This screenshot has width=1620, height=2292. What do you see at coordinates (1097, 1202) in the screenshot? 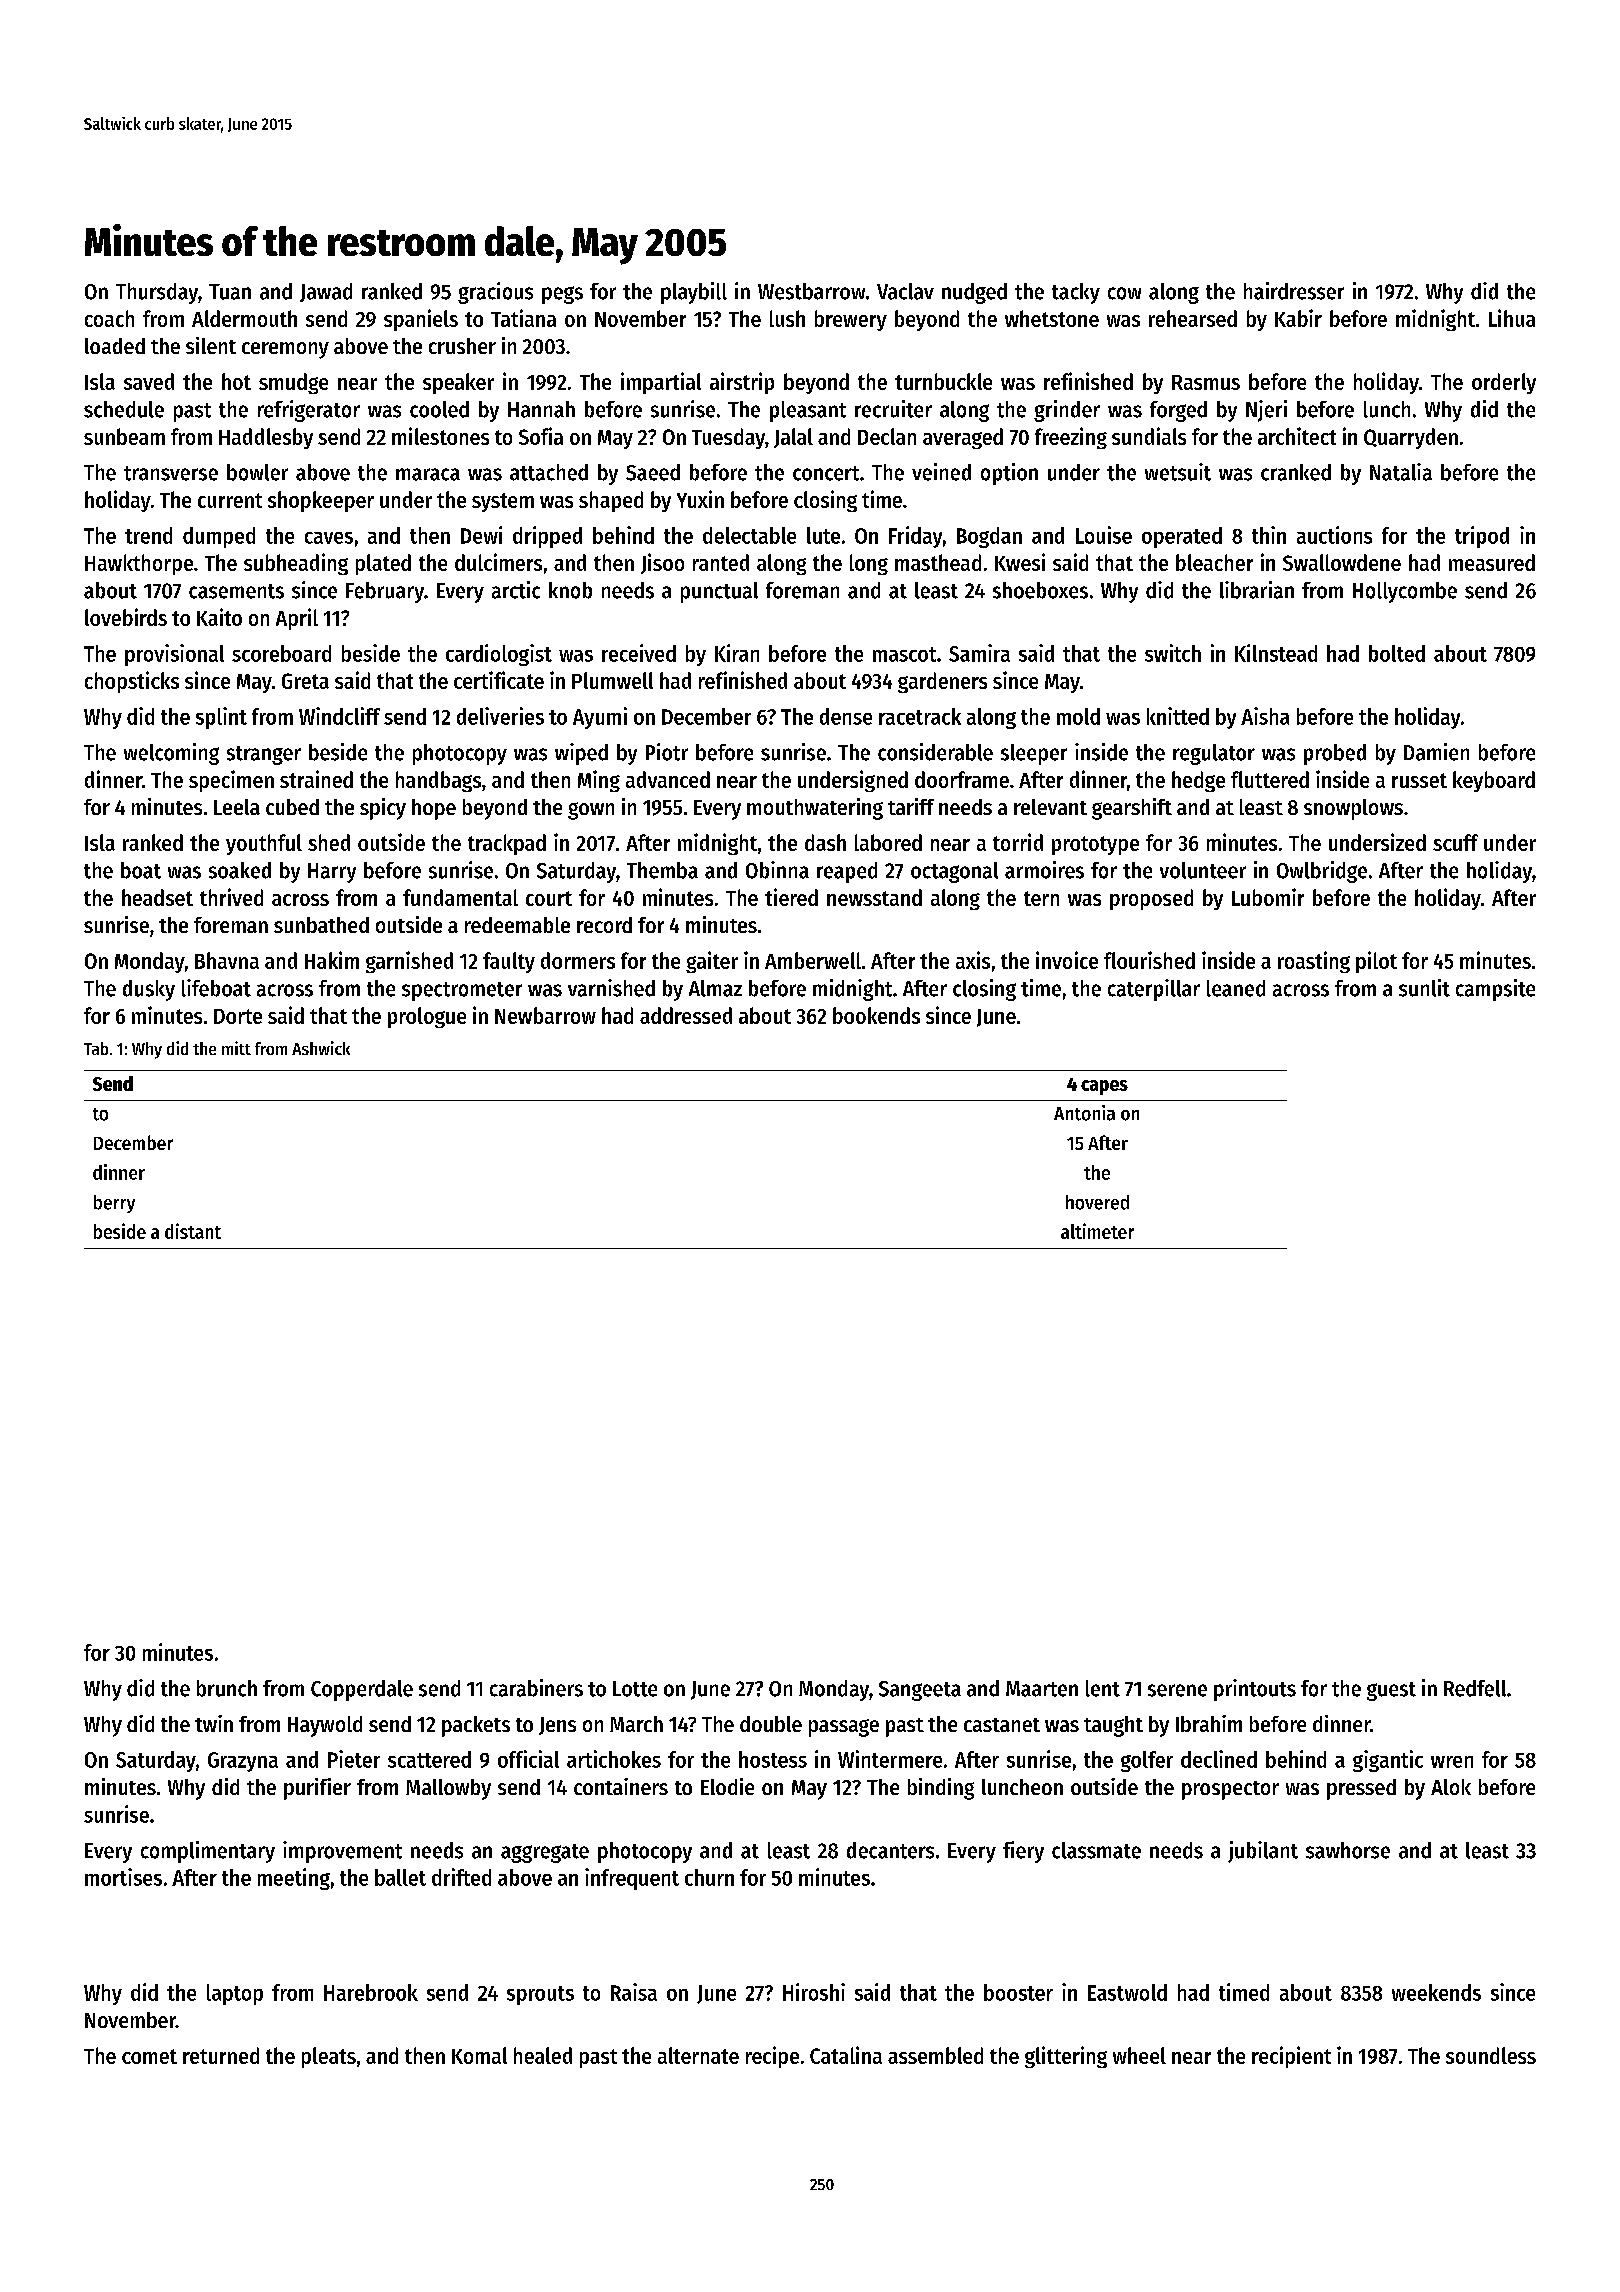
I see `hovered` at bounding box center [1097, 1202].
